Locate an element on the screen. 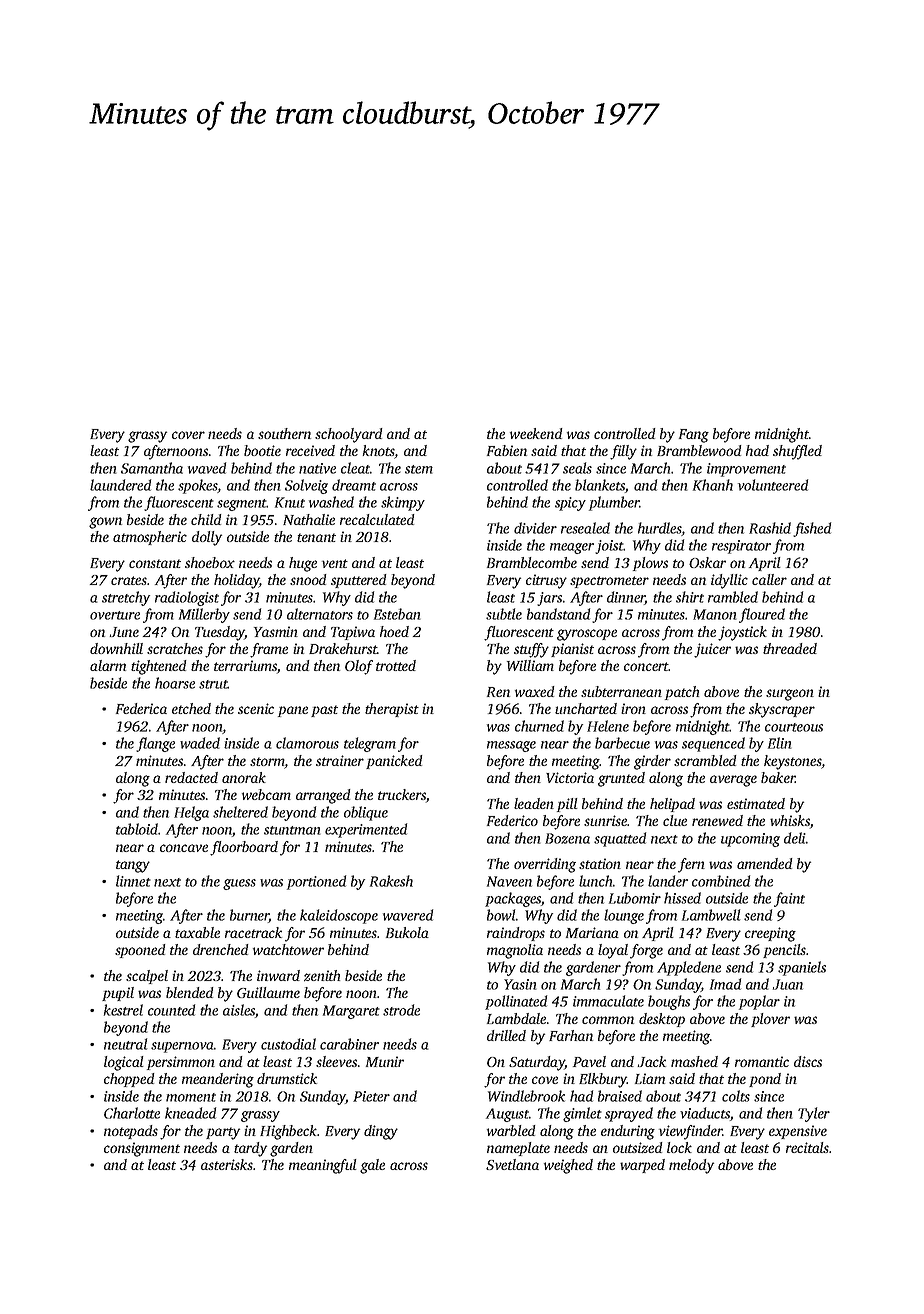  juicer is located at coordinates (712, 650).
